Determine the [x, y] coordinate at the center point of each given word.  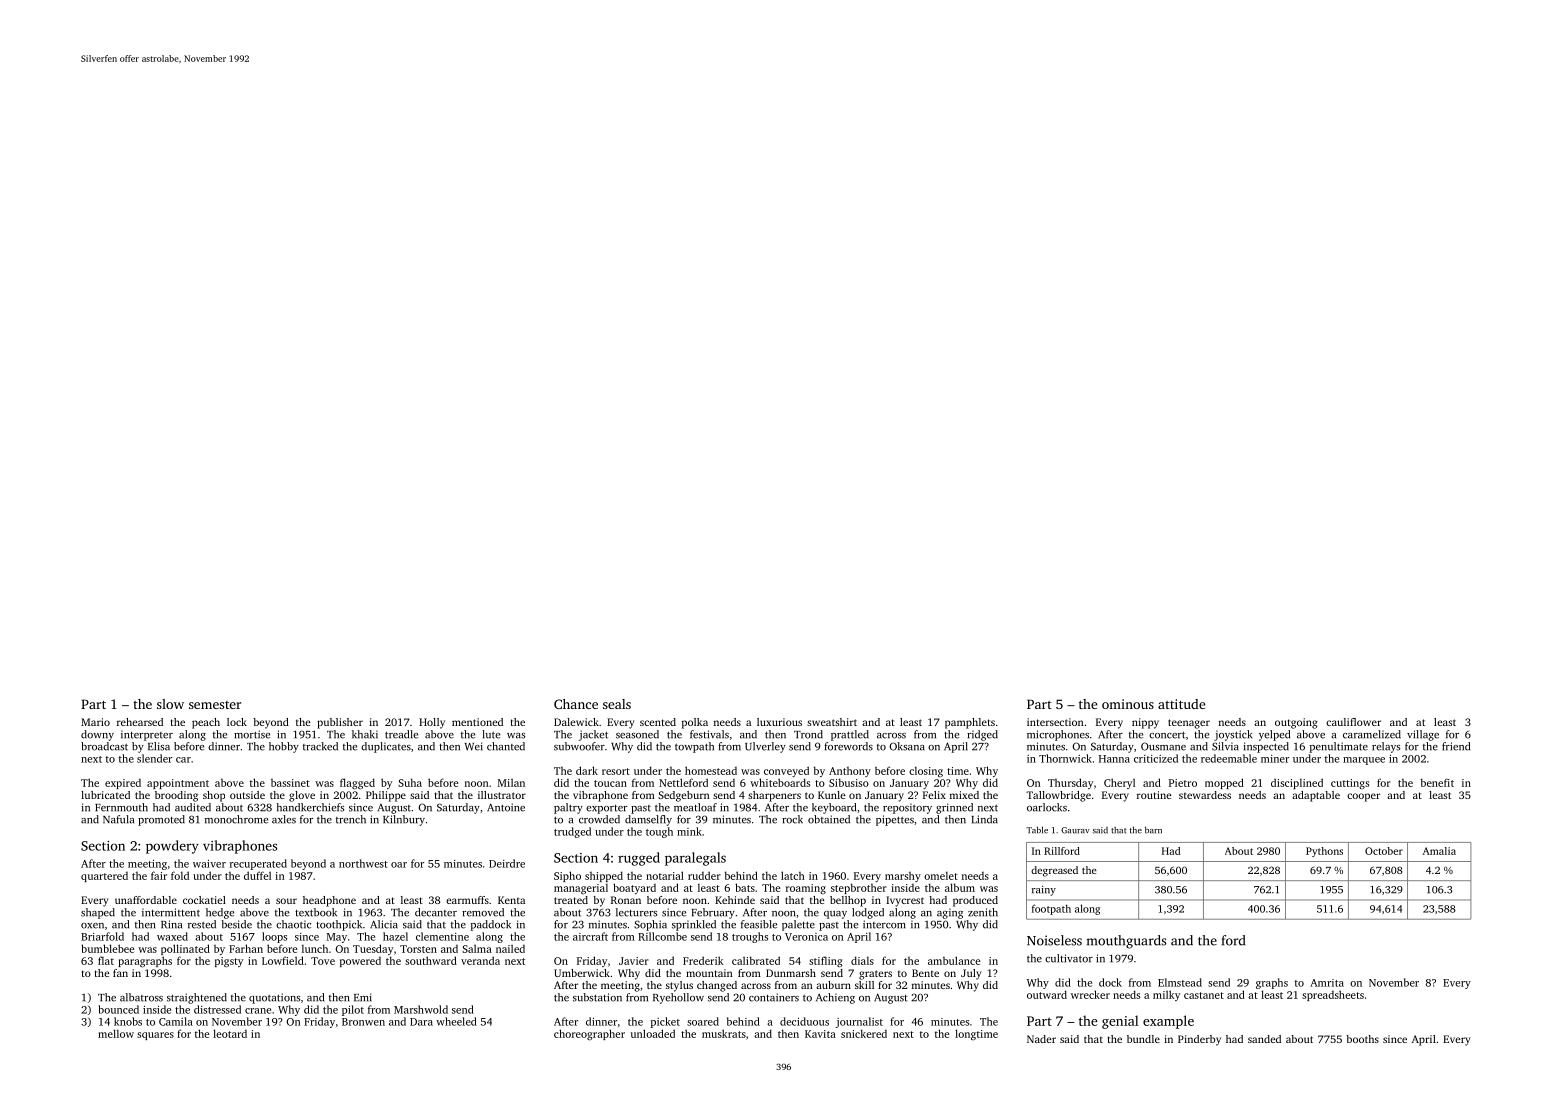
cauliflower [1353, 722]
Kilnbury [404, 820]
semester [215, 705]
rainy [1044, 891]
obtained [829, 819]
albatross [141, 997]
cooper [1363, 797]
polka [695, 723]
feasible [759, 924]
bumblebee [107, 948]
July [971, 974]
